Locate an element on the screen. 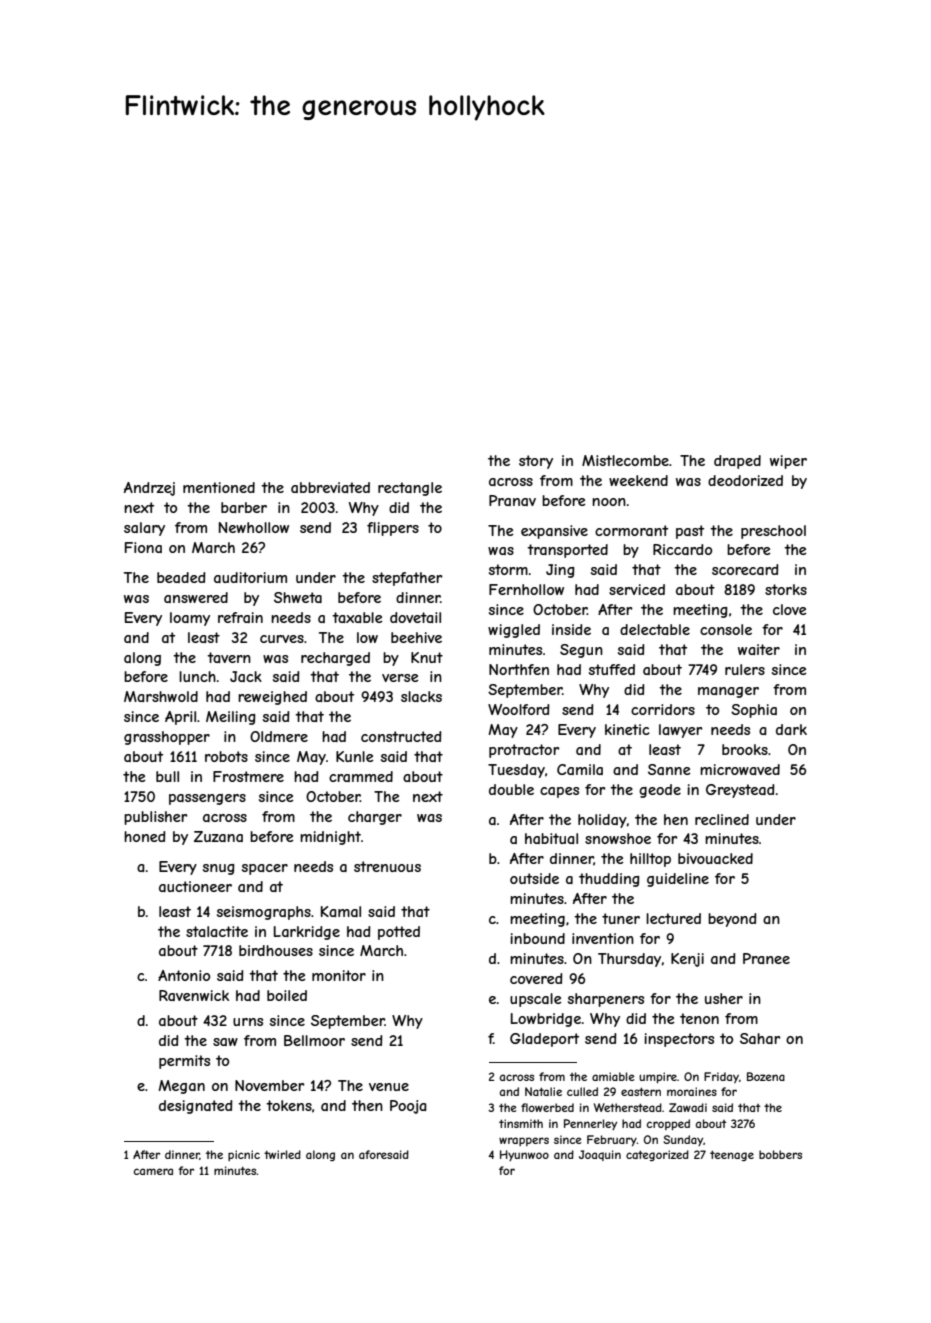 This screenshot has width=931, height=1323. mentioned is located at coordinates (219, 487).
